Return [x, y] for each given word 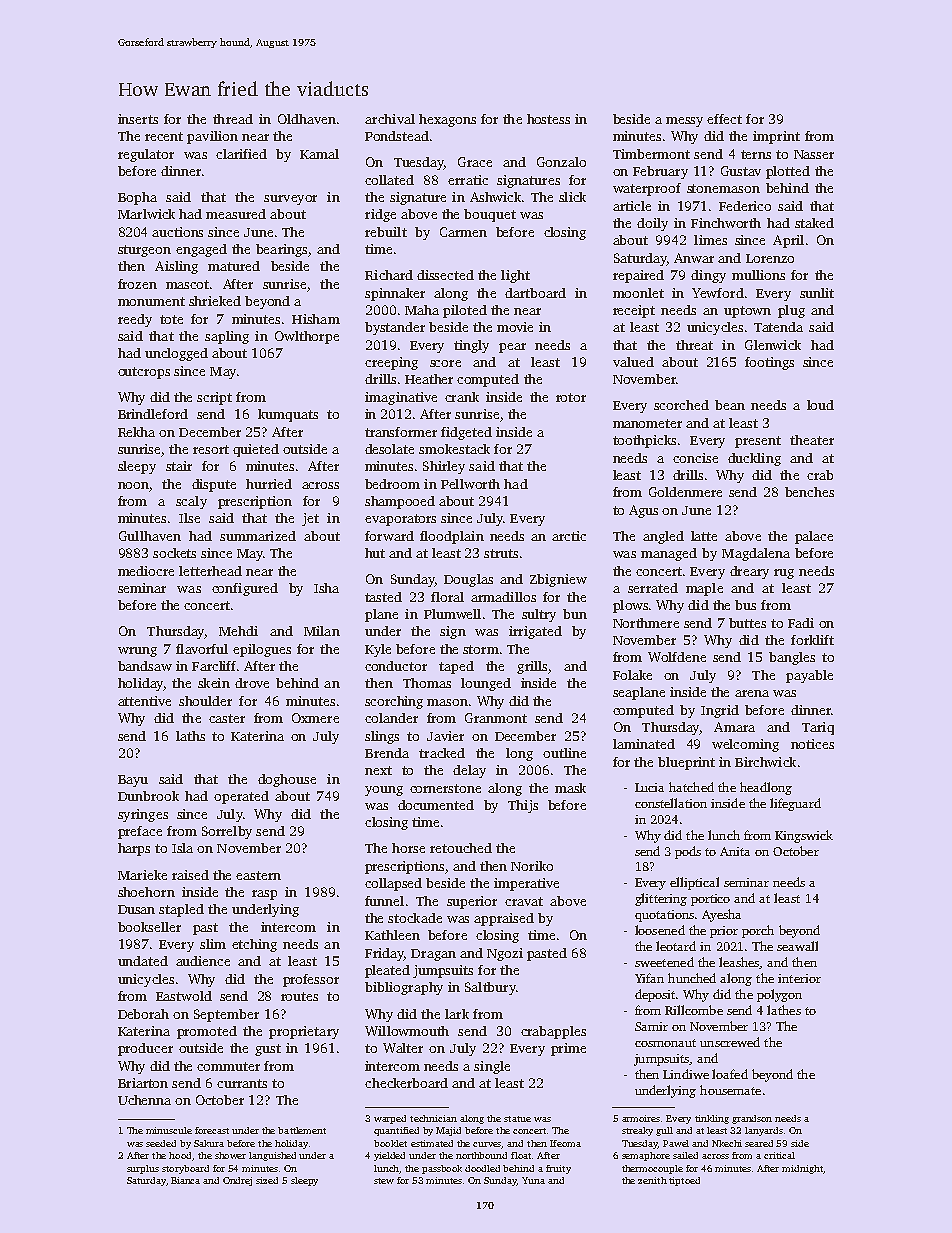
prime [568, 1049]
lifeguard [795, 804]
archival [390, 119]
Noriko [532, 866]
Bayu [133, 781]
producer [145, 1049]
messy [684, 122]
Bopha [137, 198]
